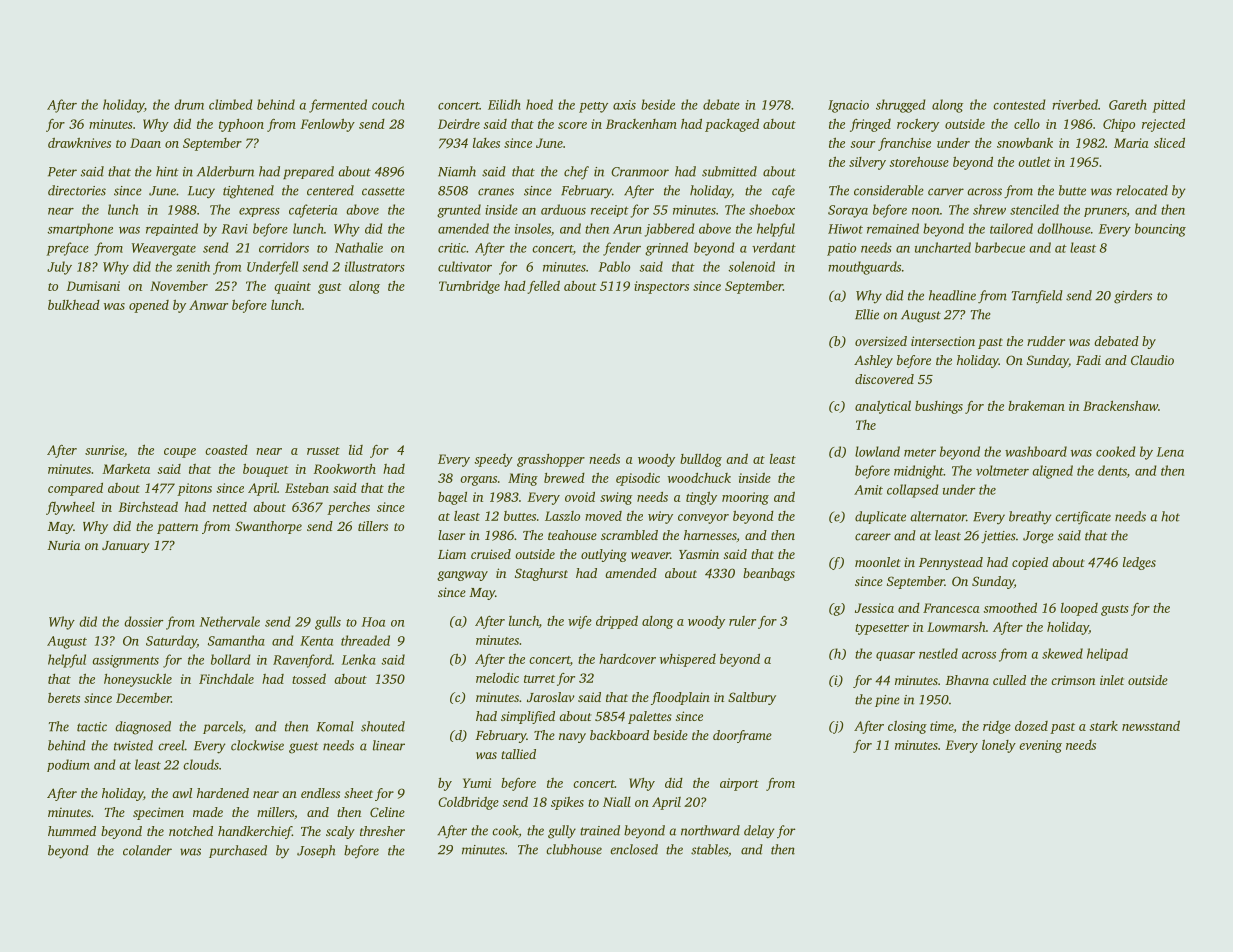  What do you see at coordinates (610, 211) in the document?
I see `receipt` at bounding box center [610, 211].
